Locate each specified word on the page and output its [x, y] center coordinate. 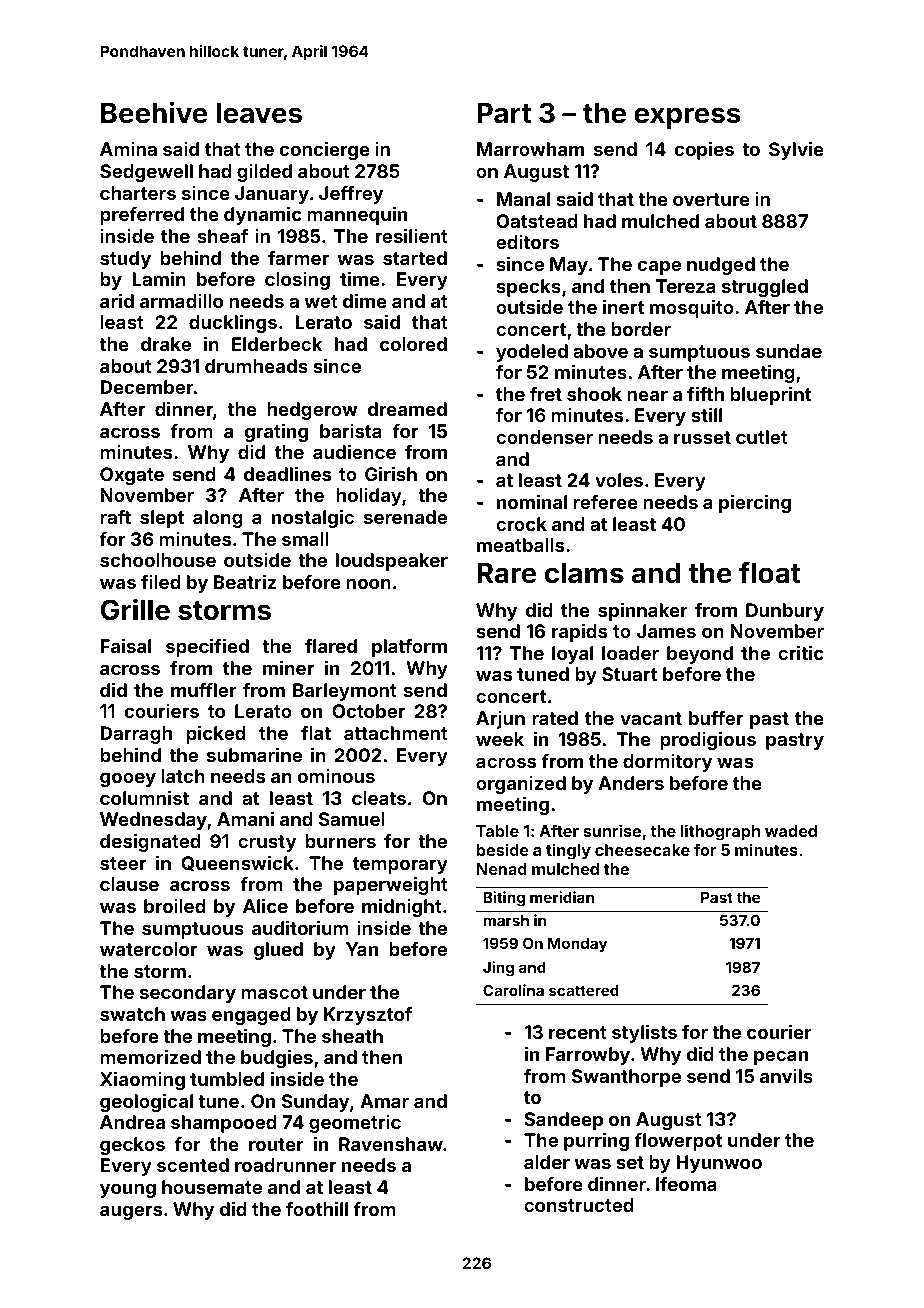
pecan [781, 1057]
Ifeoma [686, 1184]
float [770, 573]
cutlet [762, 437]
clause [129, 884]
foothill [317, 1208]
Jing [498, 969]
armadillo [181, 301]
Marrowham [530, 149]
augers [131, 1212]
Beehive [154, 112]
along [218, 519]
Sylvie [796, 150]
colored [413, 344]
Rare [506, 573]
